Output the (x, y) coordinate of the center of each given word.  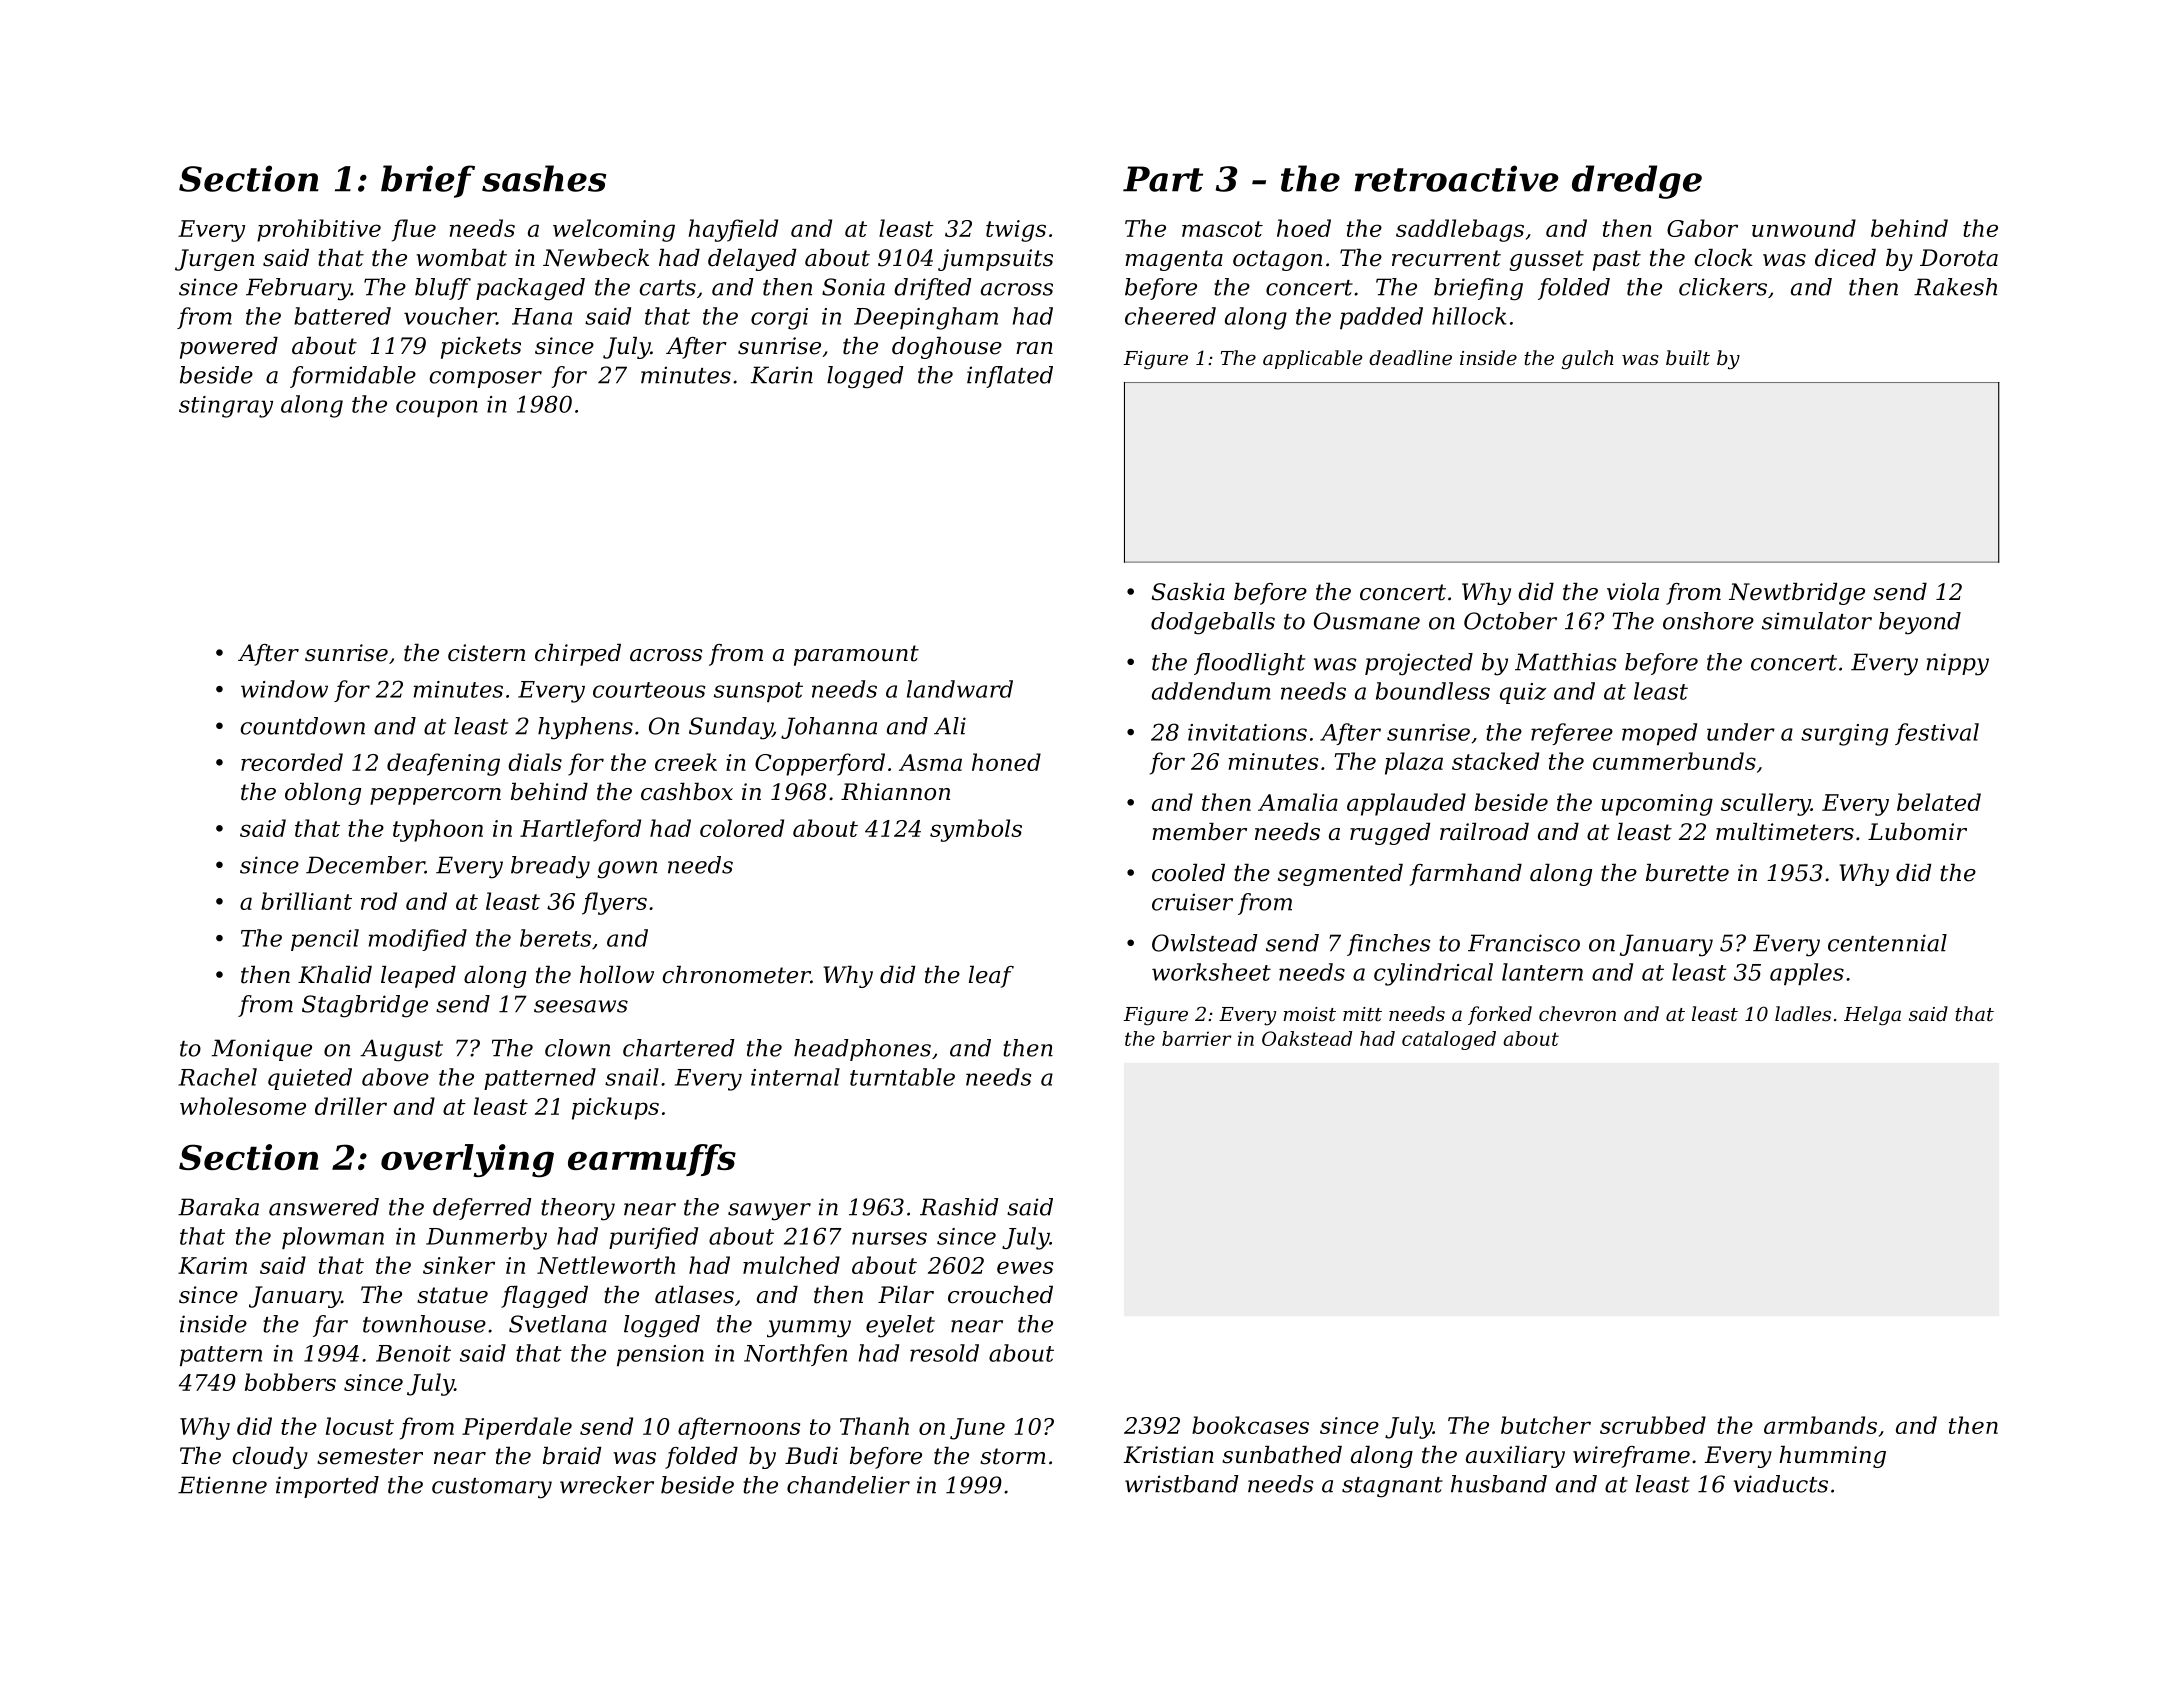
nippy (1957, 664)
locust (360, 1426)
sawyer (769, 1212)
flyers (614, 903)
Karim (212, 1265)
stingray (226, 407)
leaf (991, 977)
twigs (1016, 231)
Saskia (1188, 592)
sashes (544, 178)
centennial (1887, 943)
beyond (1920, 623)
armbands (1820, 1425)
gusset (1546, 260)
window (284, 689)
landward (960, 689)
